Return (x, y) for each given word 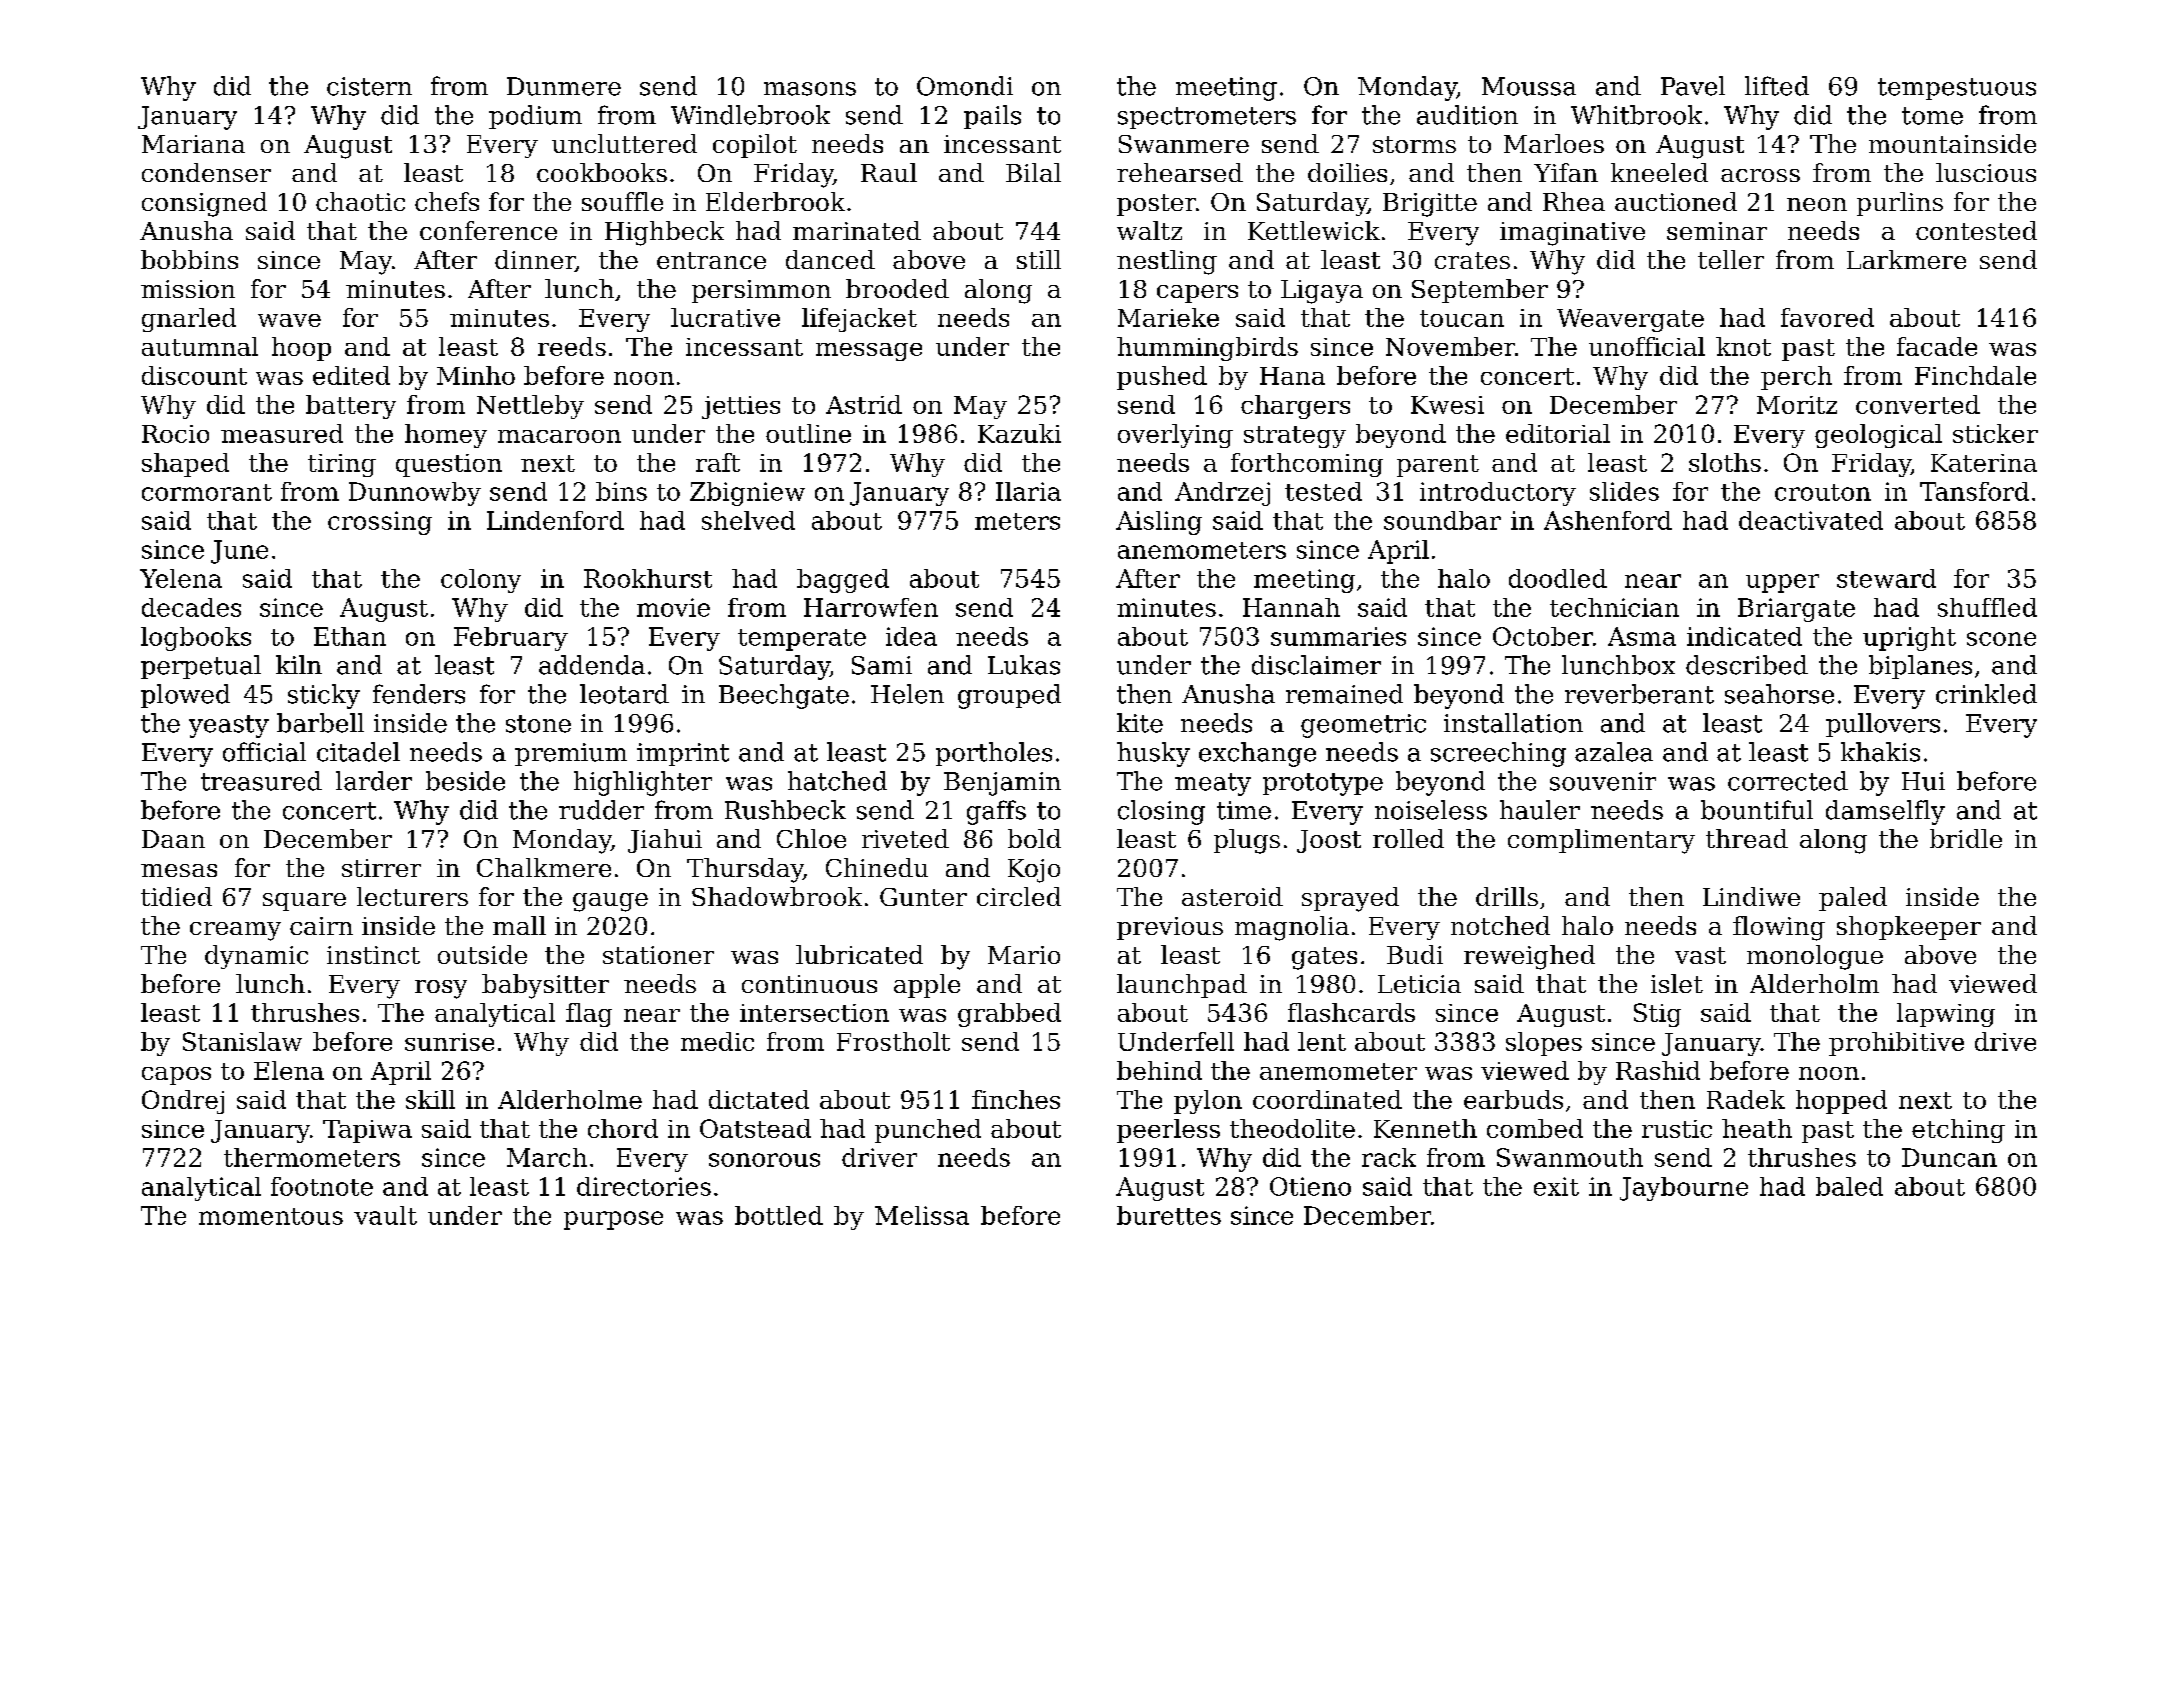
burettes (1169, 1215)
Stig (1657, 1015)
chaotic (360, 201)
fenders (419, 694)
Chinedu (877, 867)
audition (1467, 115)
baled (1849, 1186)
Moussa (1529, 86)
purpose (613, 1220)
